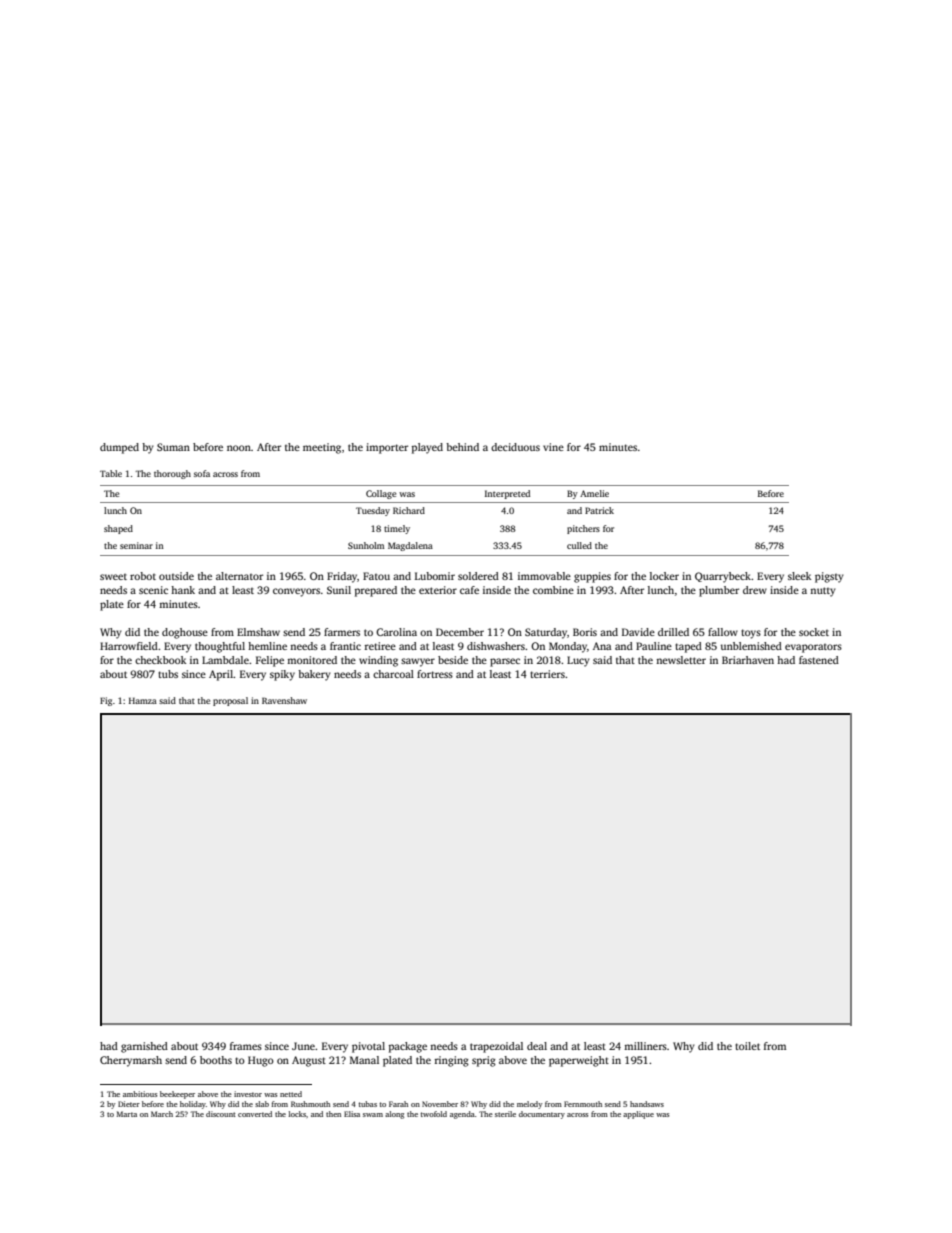  What do you see at coordinates (118, 529) in the page?
I see `shaped` at bounding box center [118, 529].
